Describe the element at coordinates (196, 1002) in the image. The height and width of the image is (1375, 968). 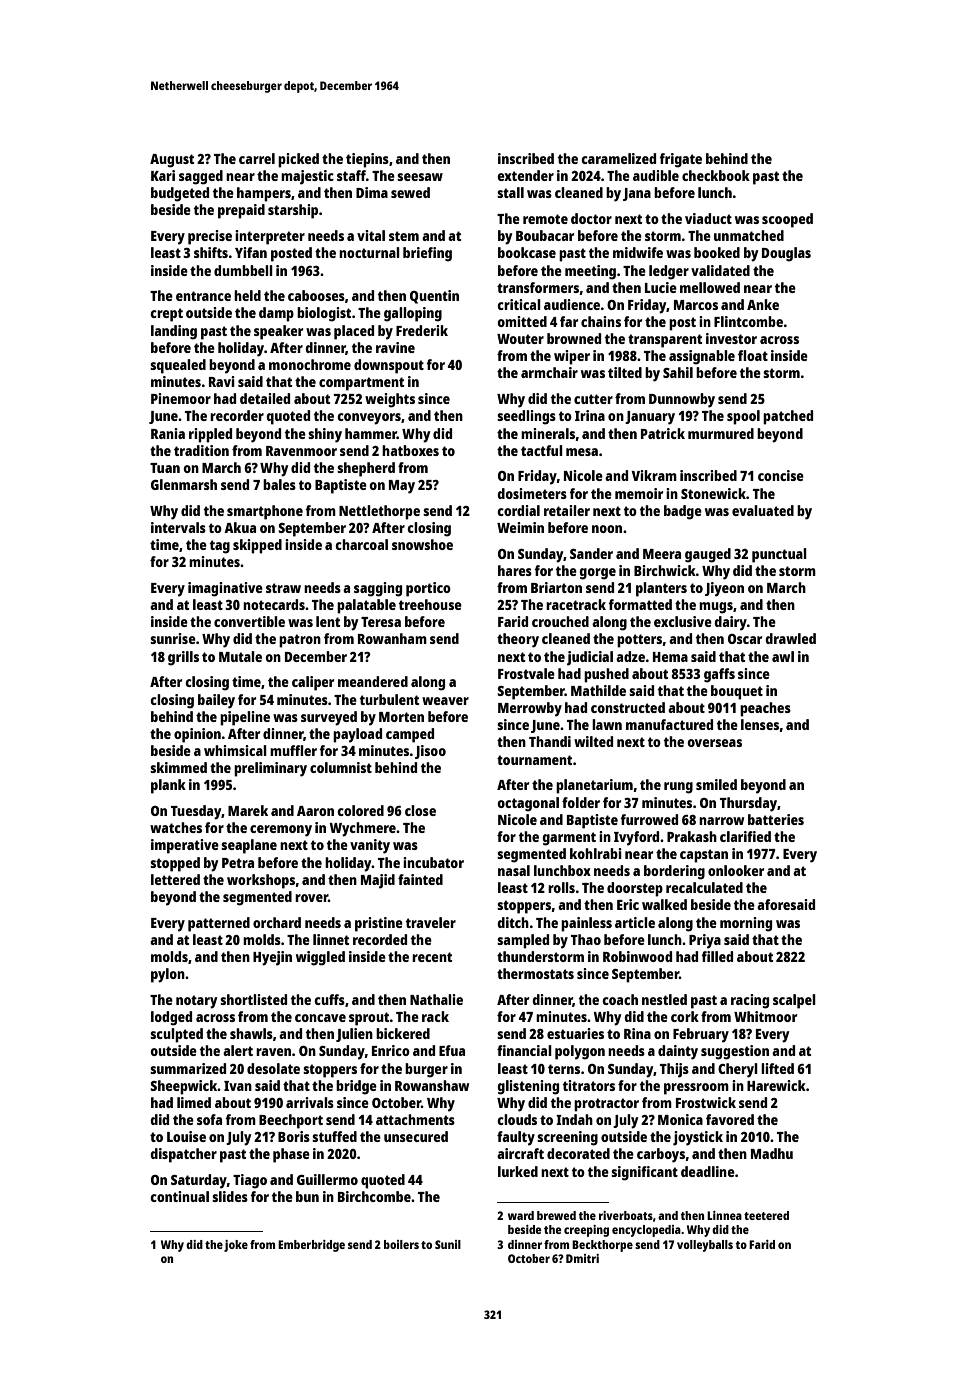
I see `notary` at that location.
